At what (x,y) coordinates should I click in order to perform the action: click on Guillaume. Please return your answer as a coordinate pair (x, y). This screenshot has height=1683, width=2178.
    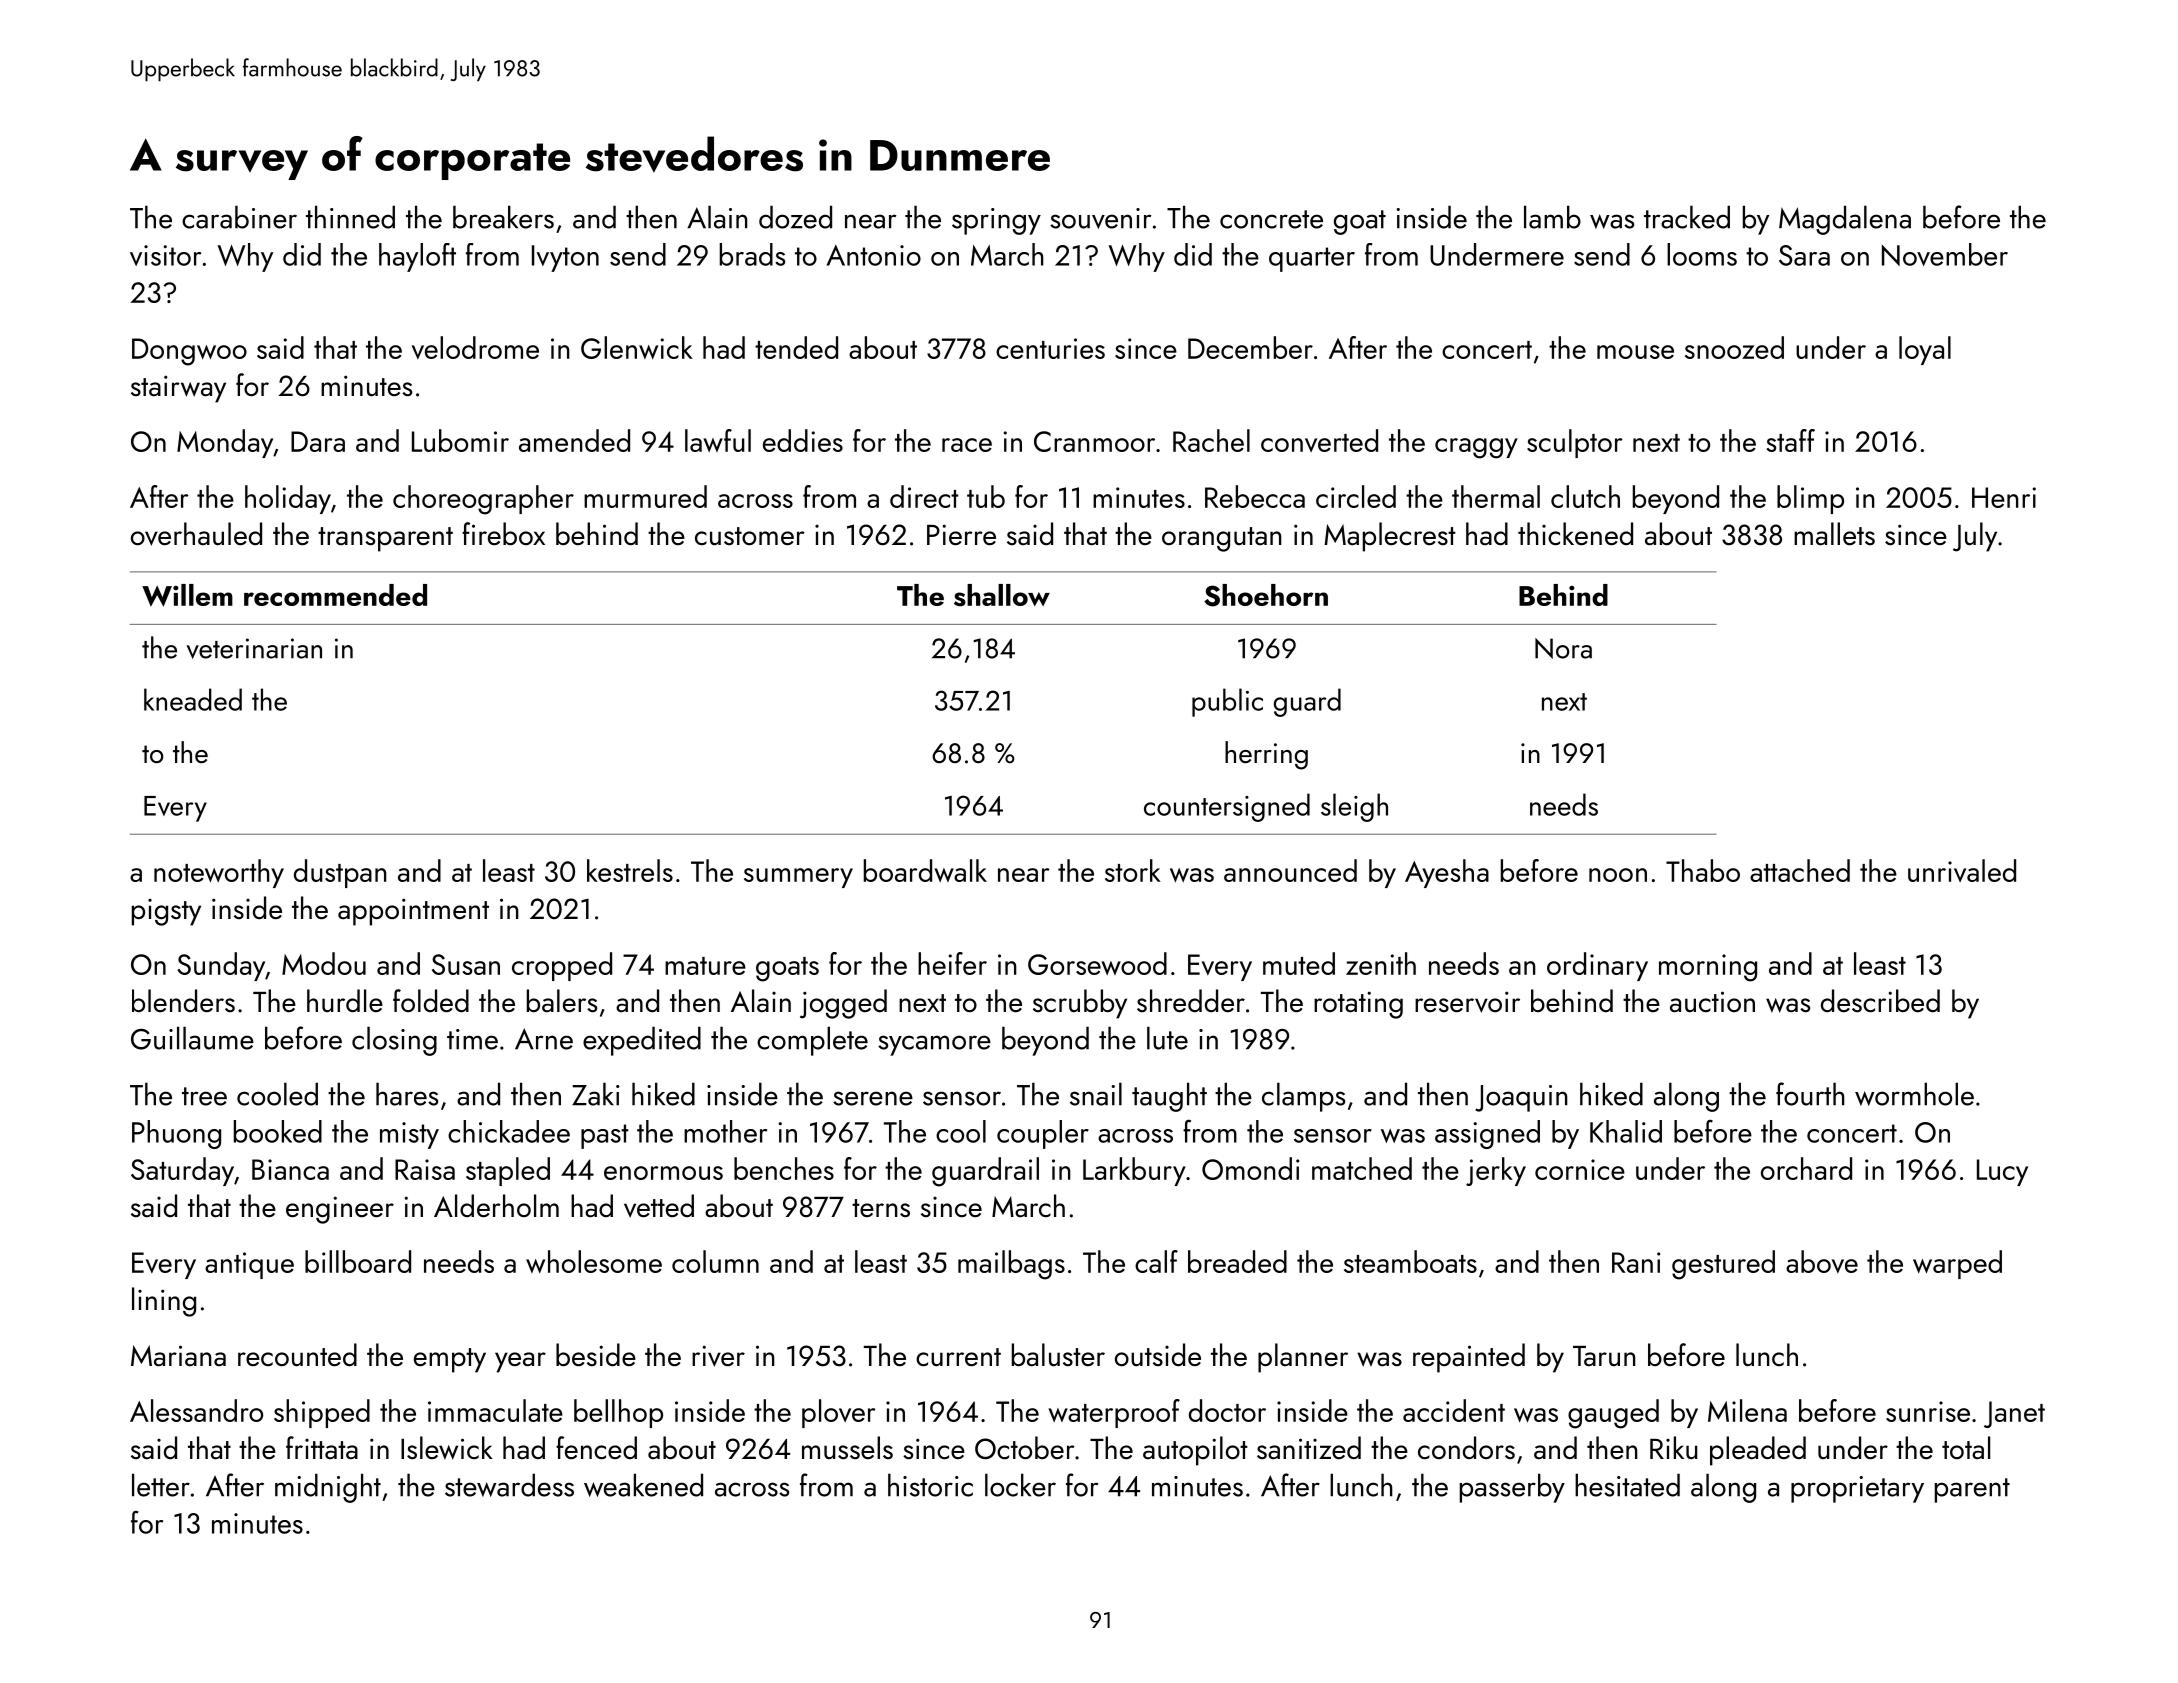
    Looking at the image, I should click on (192, 1038).
